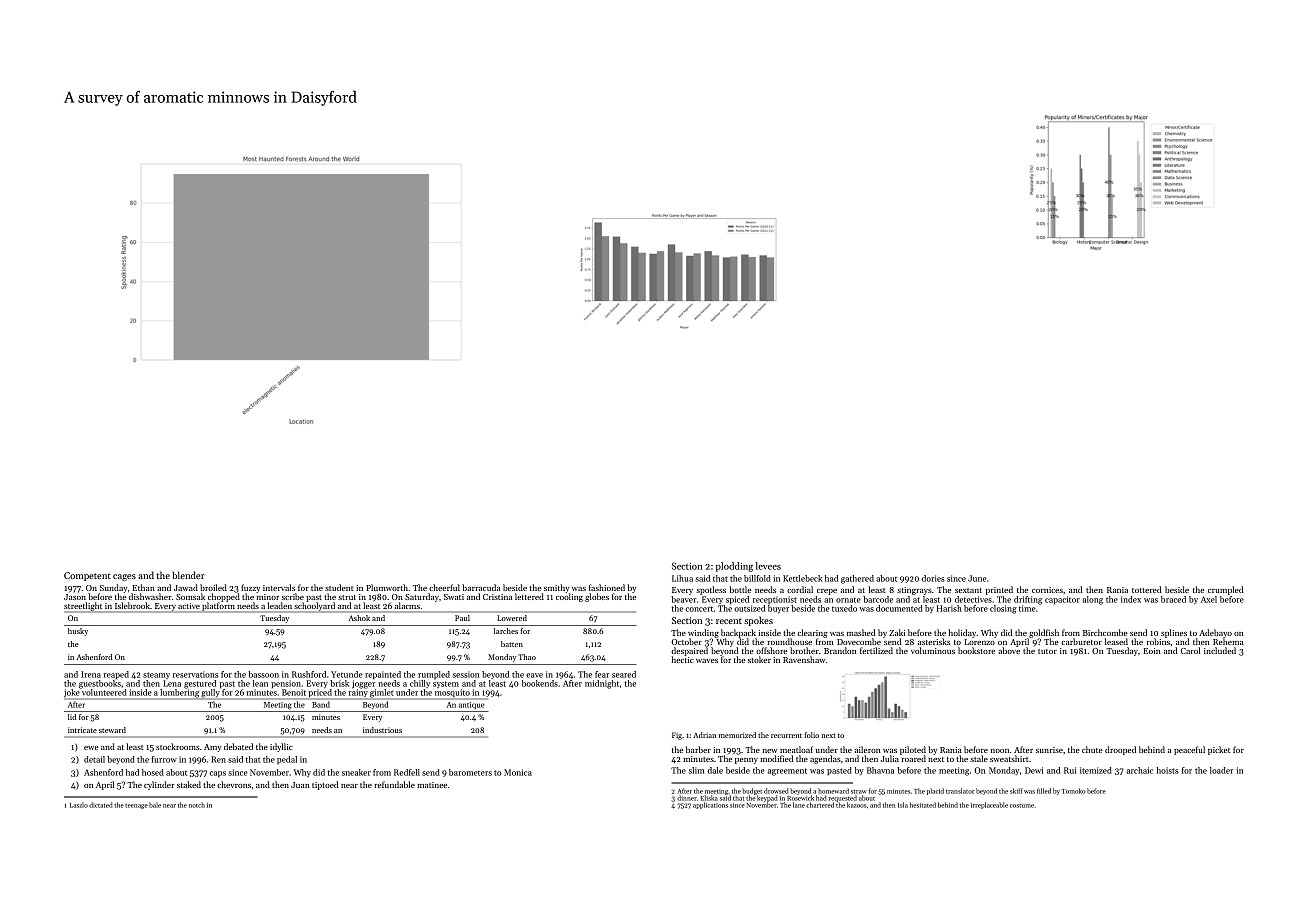 Image resolution: width=1308 pixels, height=924 pixels. I want to click on plodding, so click(734, 567).
